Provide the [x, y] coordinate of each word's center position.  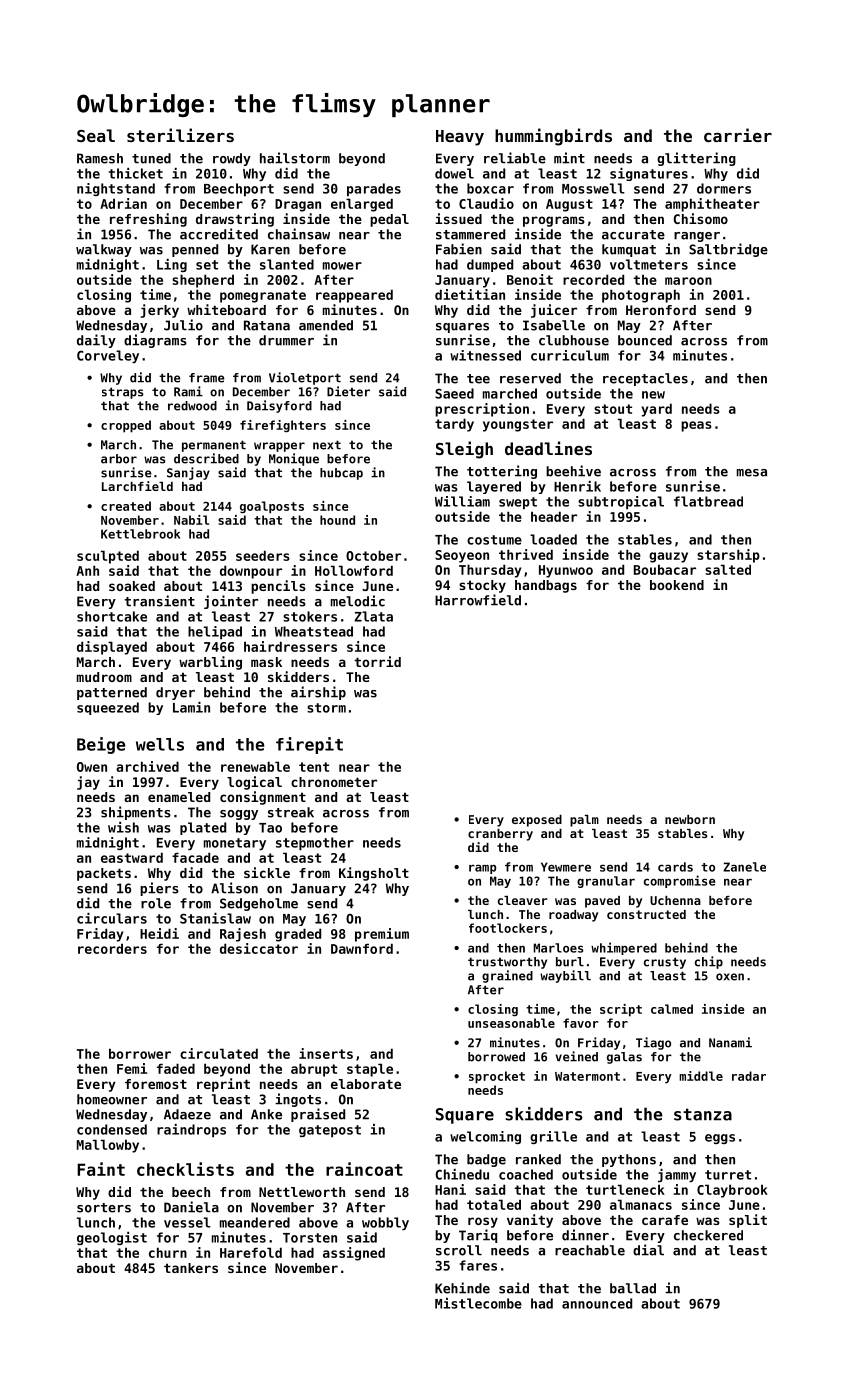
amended [326, 325]
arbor [119, 459]
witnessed [485, 355]
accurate [633, 235]
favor [581, 1023]
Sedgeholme [259, 904]
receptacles [645, 379]
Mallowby [108, 1146]
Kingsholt [374, 874]
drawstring [235, 220]
